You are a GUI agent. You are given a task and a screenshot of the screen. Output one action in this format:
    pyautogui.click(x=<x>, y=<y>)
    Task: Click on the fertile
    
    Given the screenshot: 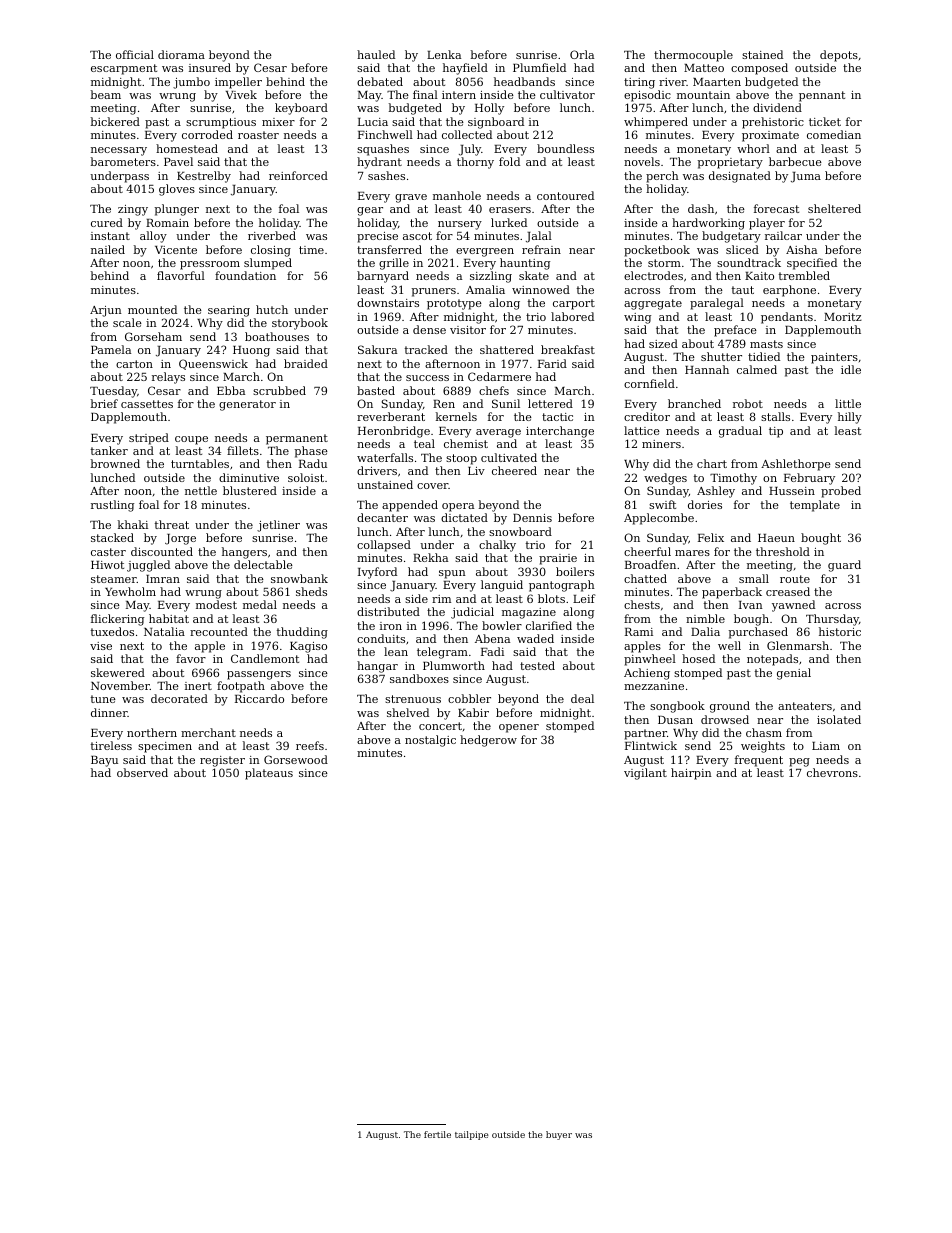 What is the action you would take?
    pyautogui.click(x=437, y=1134)
